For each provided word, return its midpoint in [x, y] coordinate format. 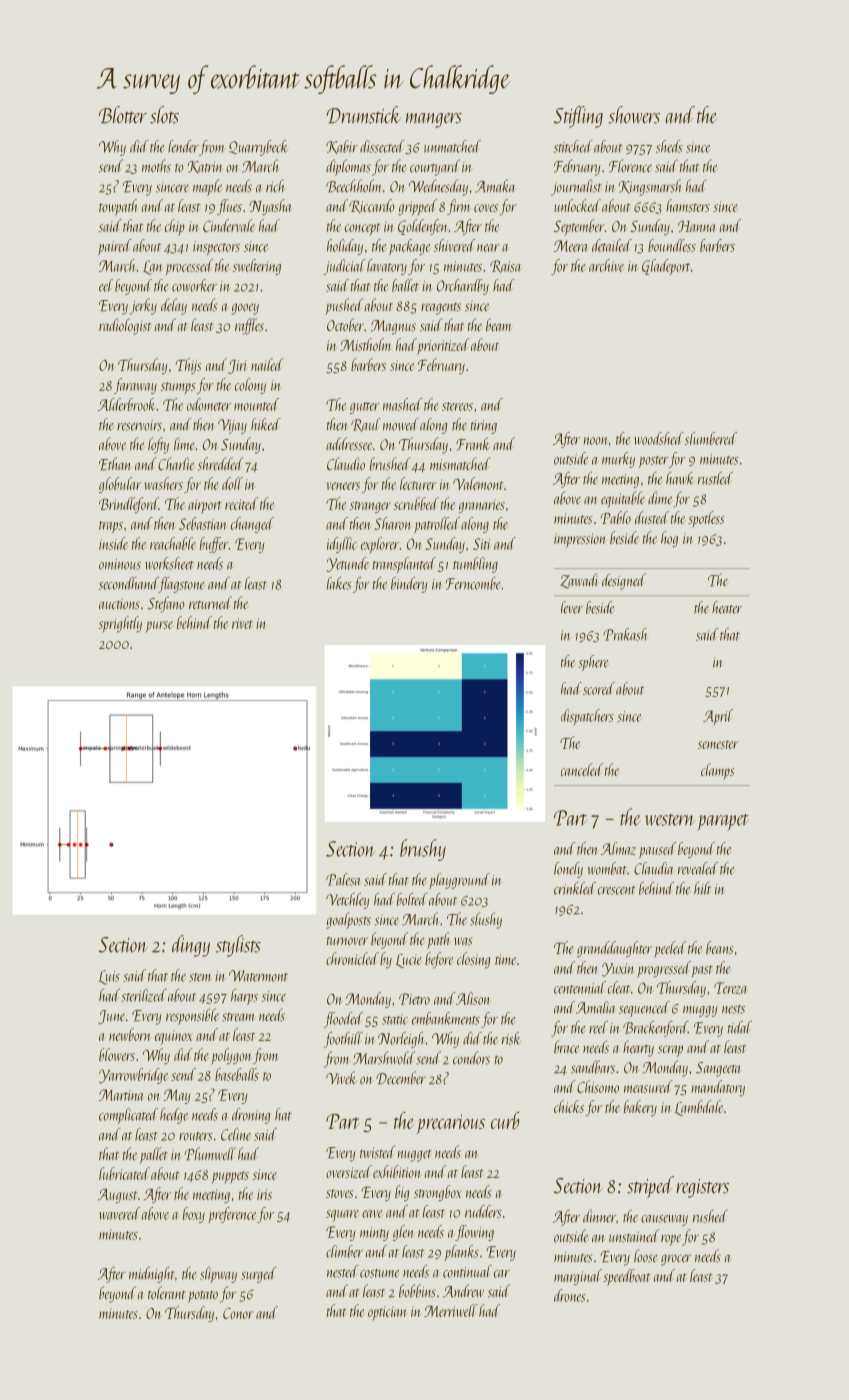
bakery [640, 1108]
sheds [669, 146]
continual [467, 1271]
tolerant [167, 1293]
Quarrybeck [258, 148]
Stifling [578, 117]
